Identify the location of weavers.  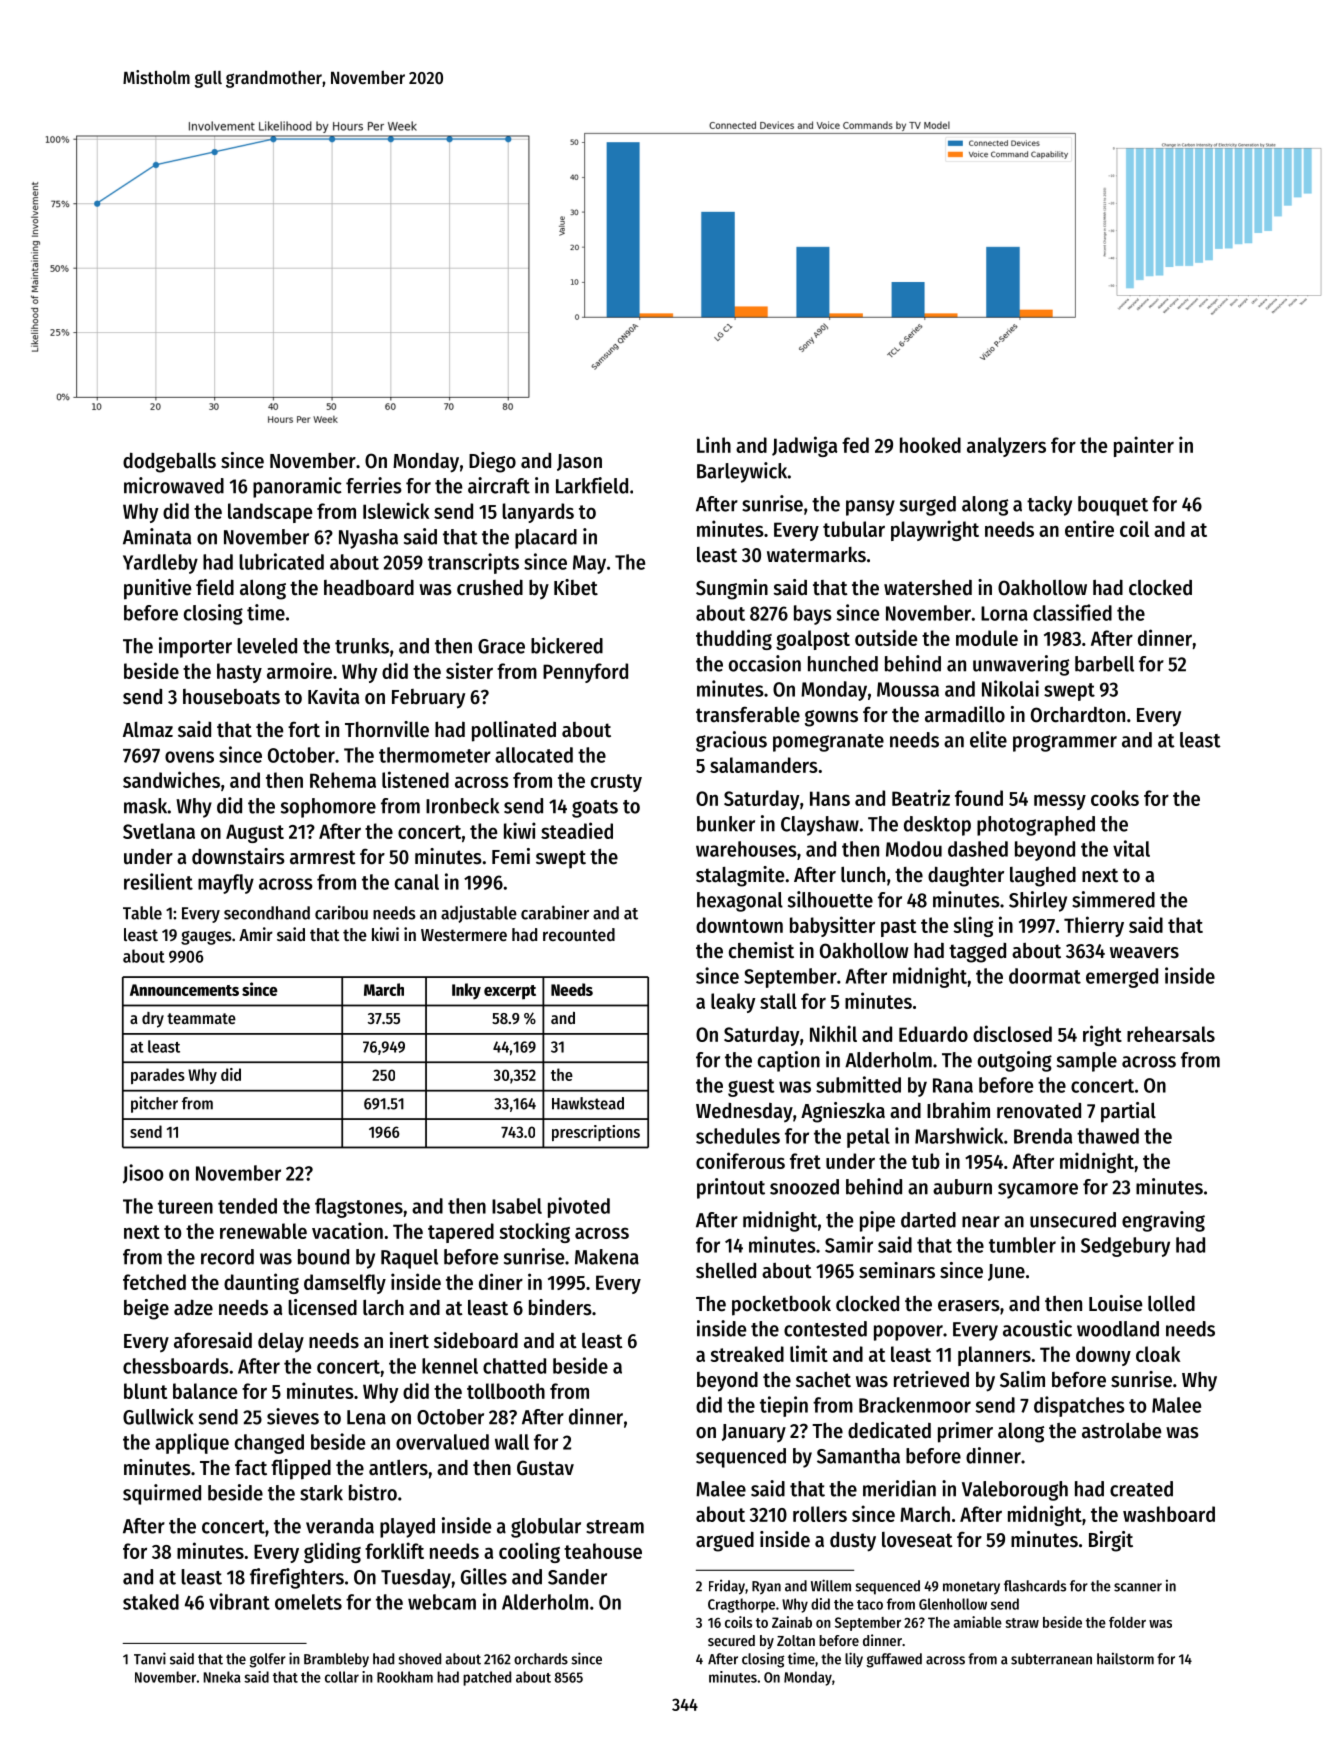
(1144, 953).
